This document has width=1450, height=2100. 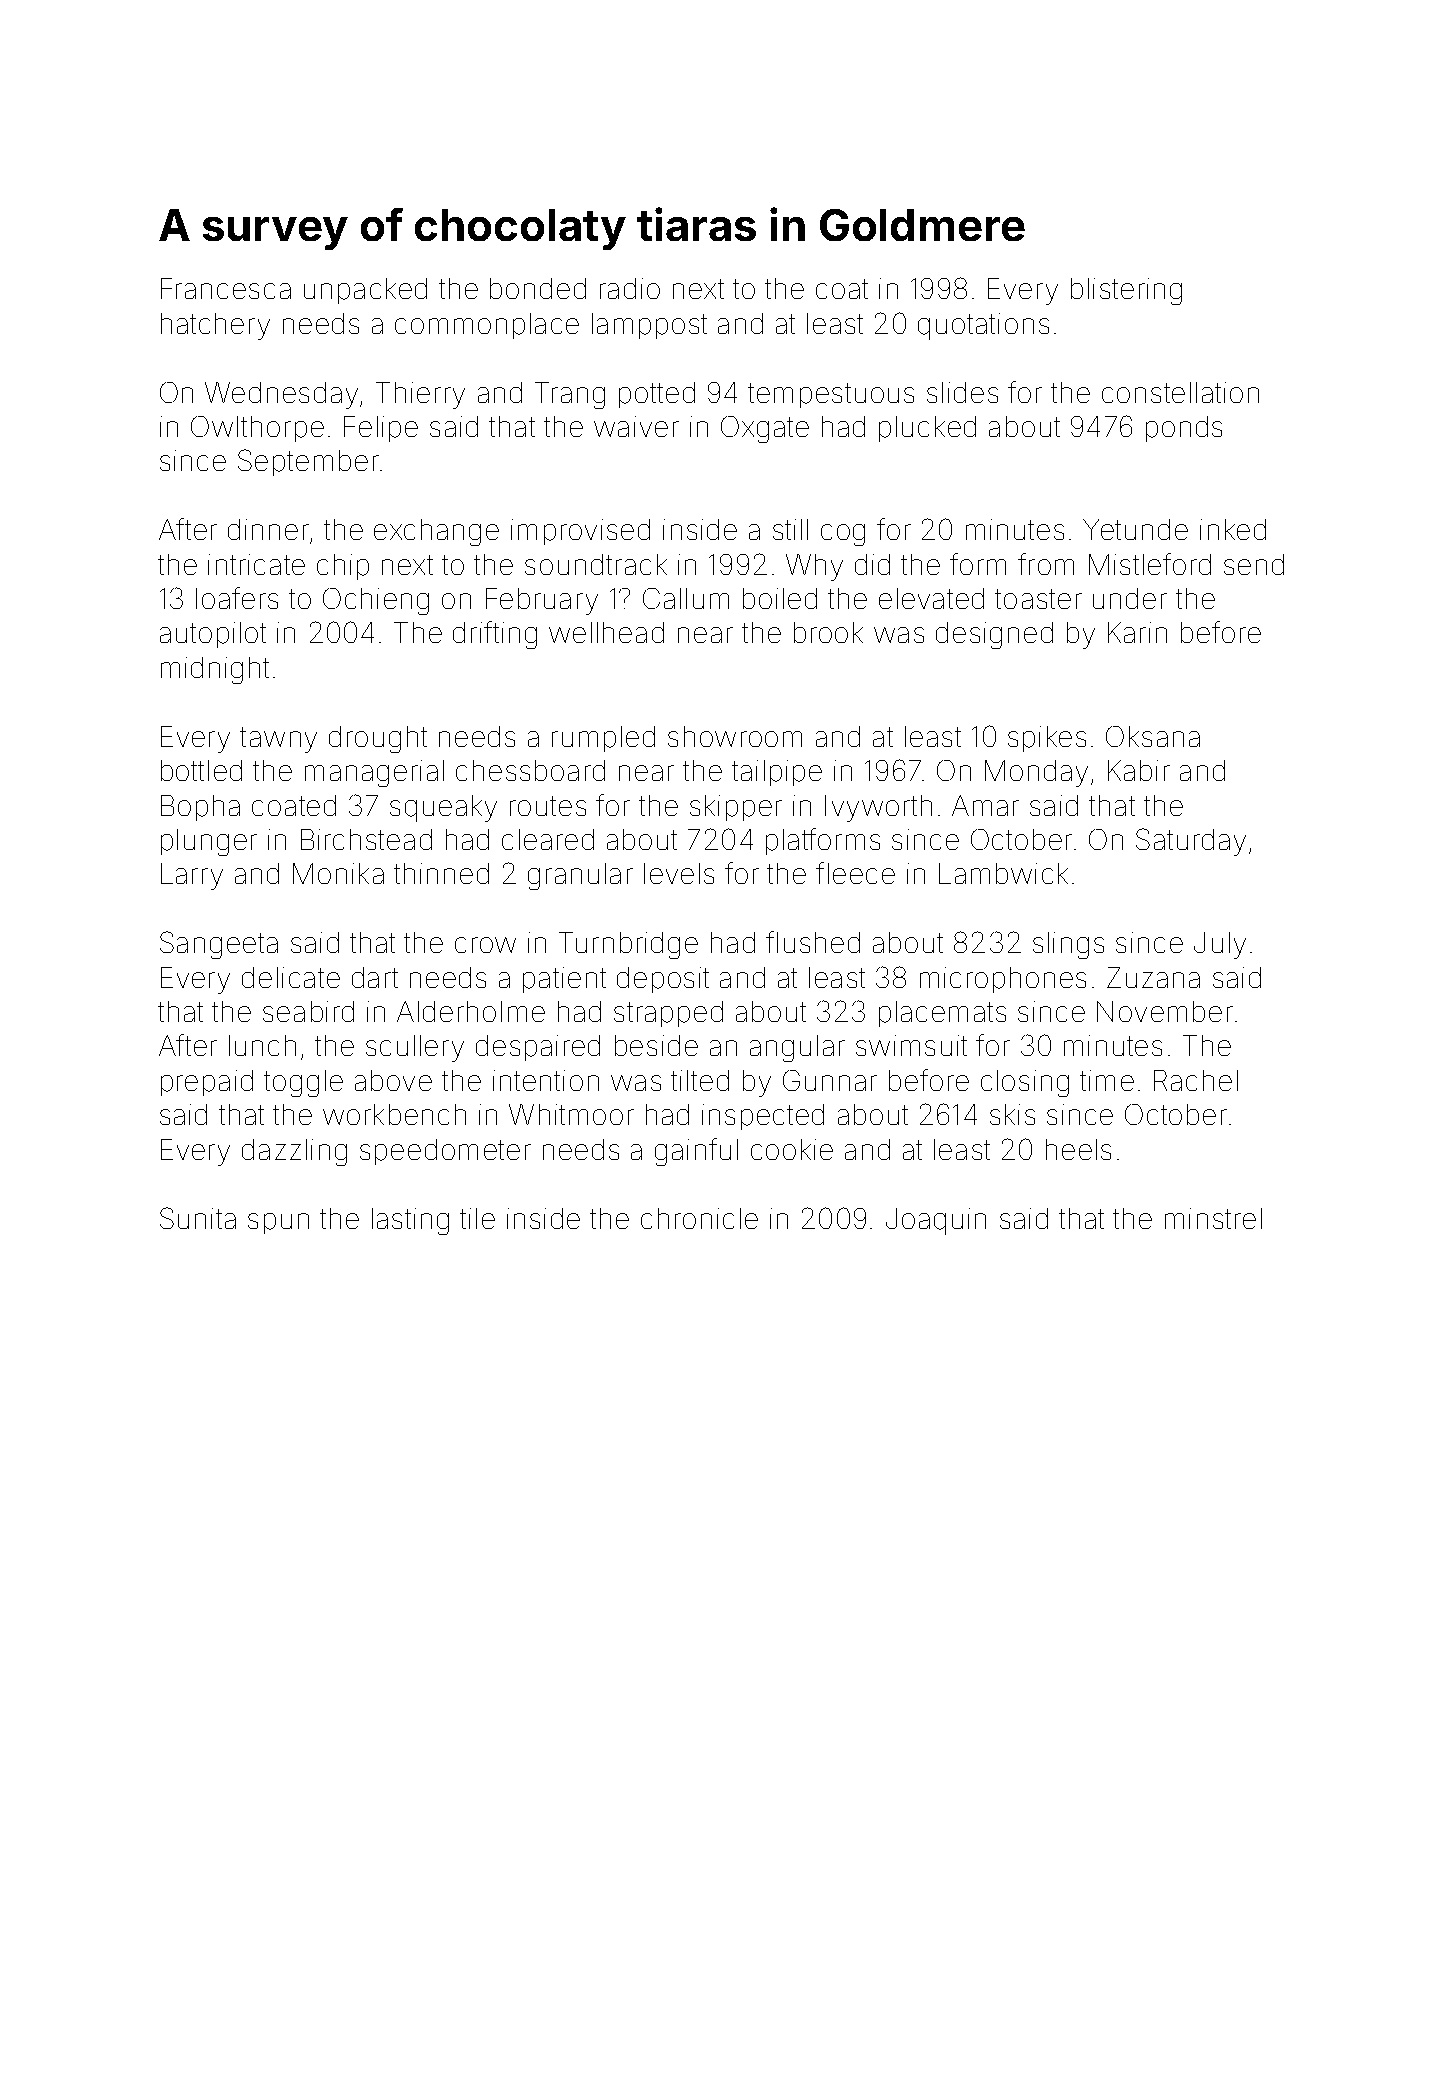 What do you see at coordinates (570, 395) in the document?
I see `Trang` at bounding box center [570, 395].
